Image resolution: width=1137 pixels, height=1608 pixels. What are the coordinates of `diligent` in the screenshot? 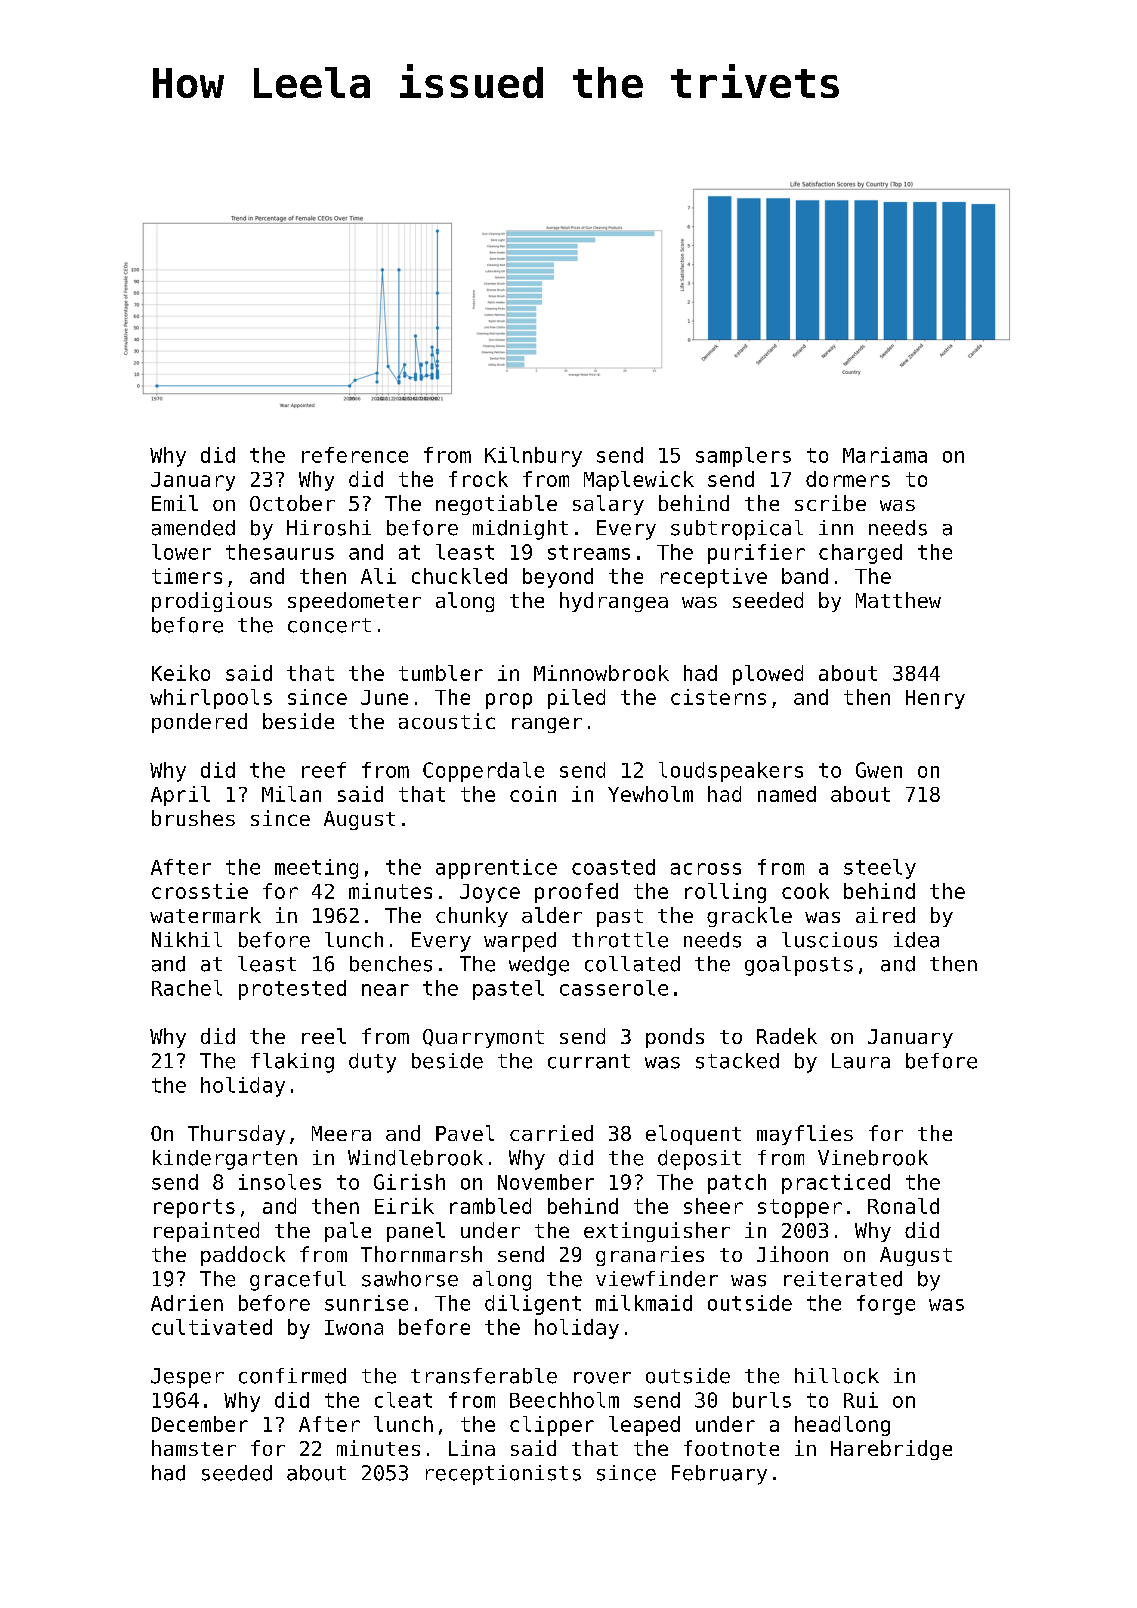 It's located at (533, 1305).
